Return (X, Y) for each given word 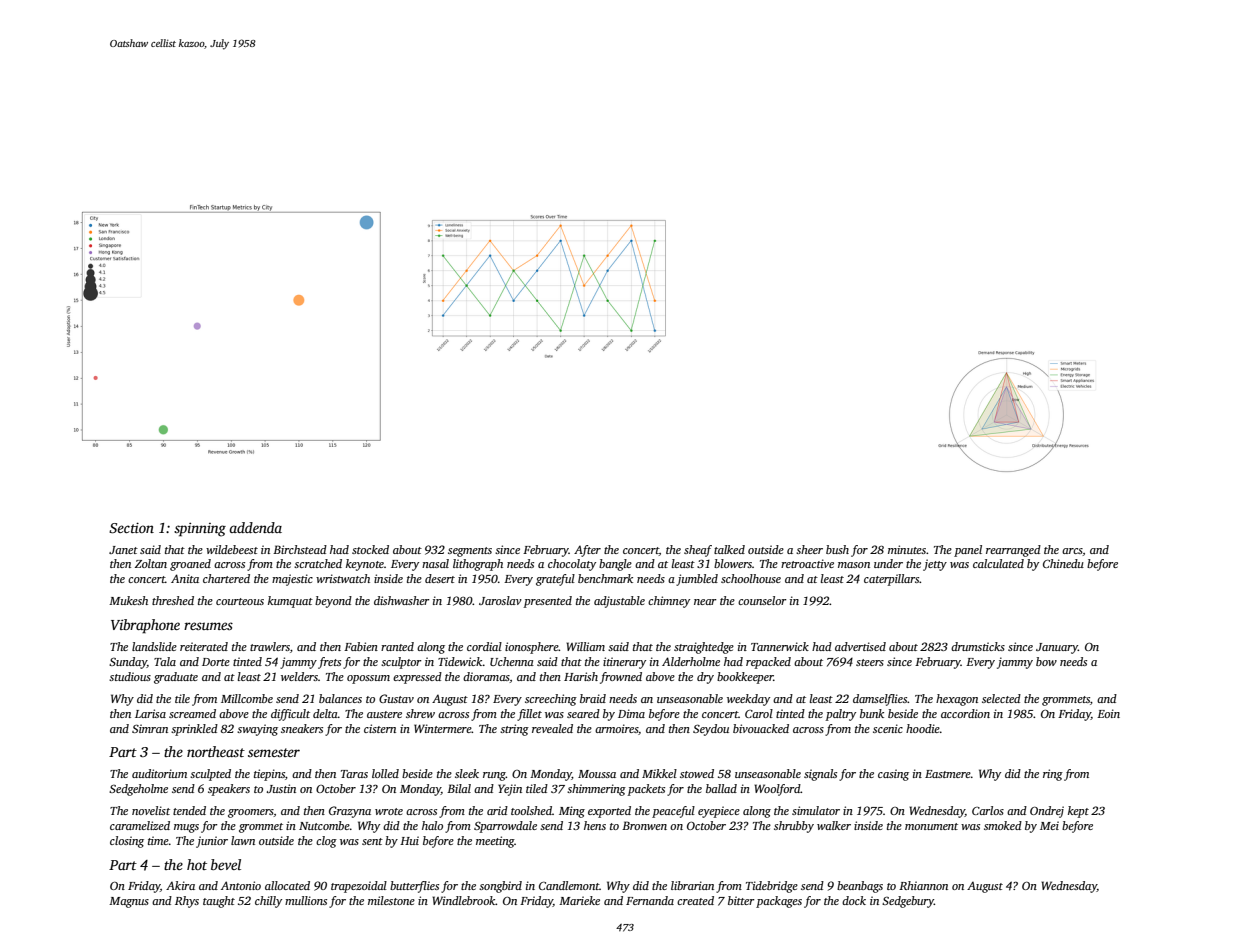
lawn (243, 840)
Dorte (216, 662)
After (587, 551)
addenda (255, 527)
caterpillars (892, 580)
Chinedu (1063, 563)
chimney (669, 602)
